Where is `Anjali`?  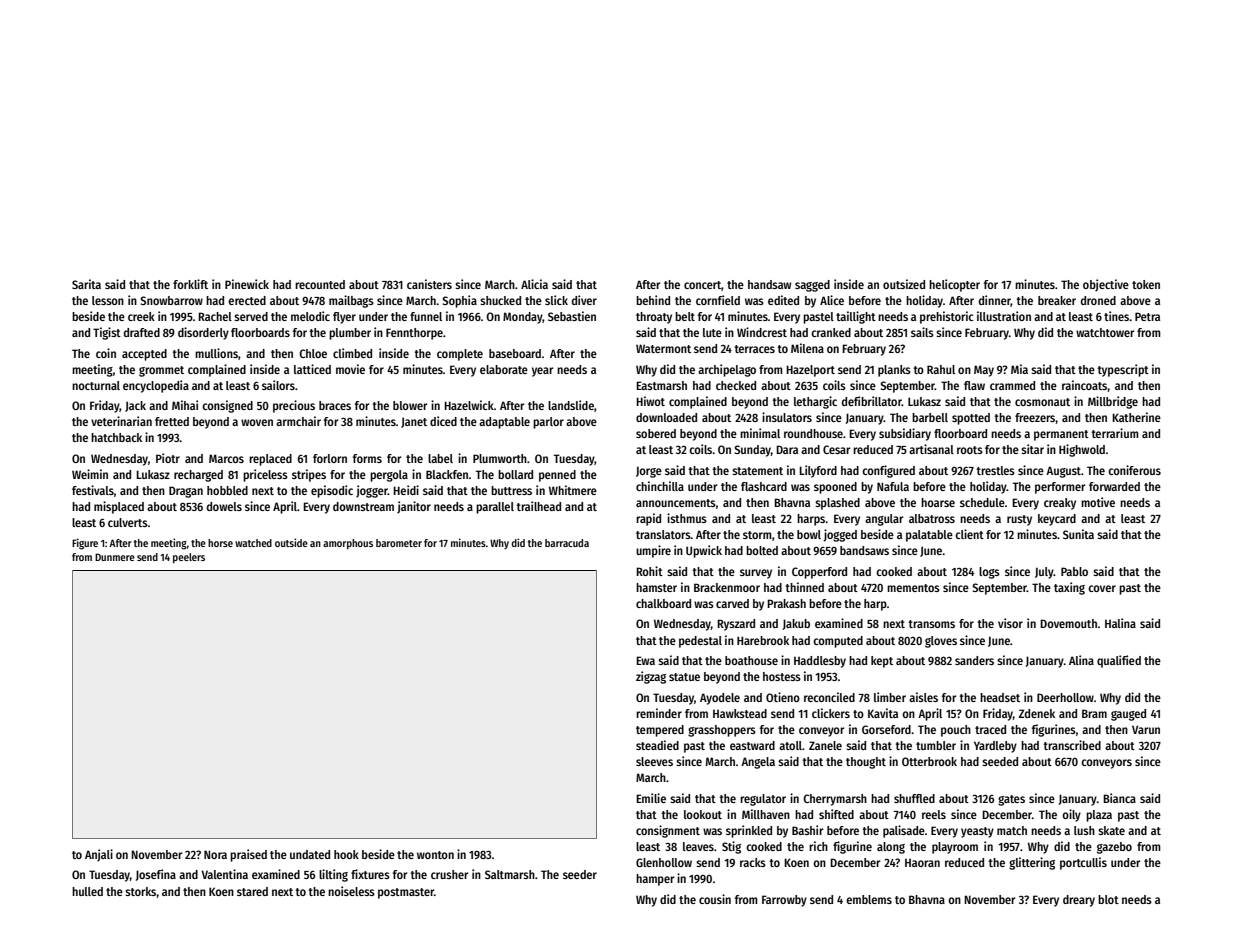 Anjali is located at coordinates (99, 855).
